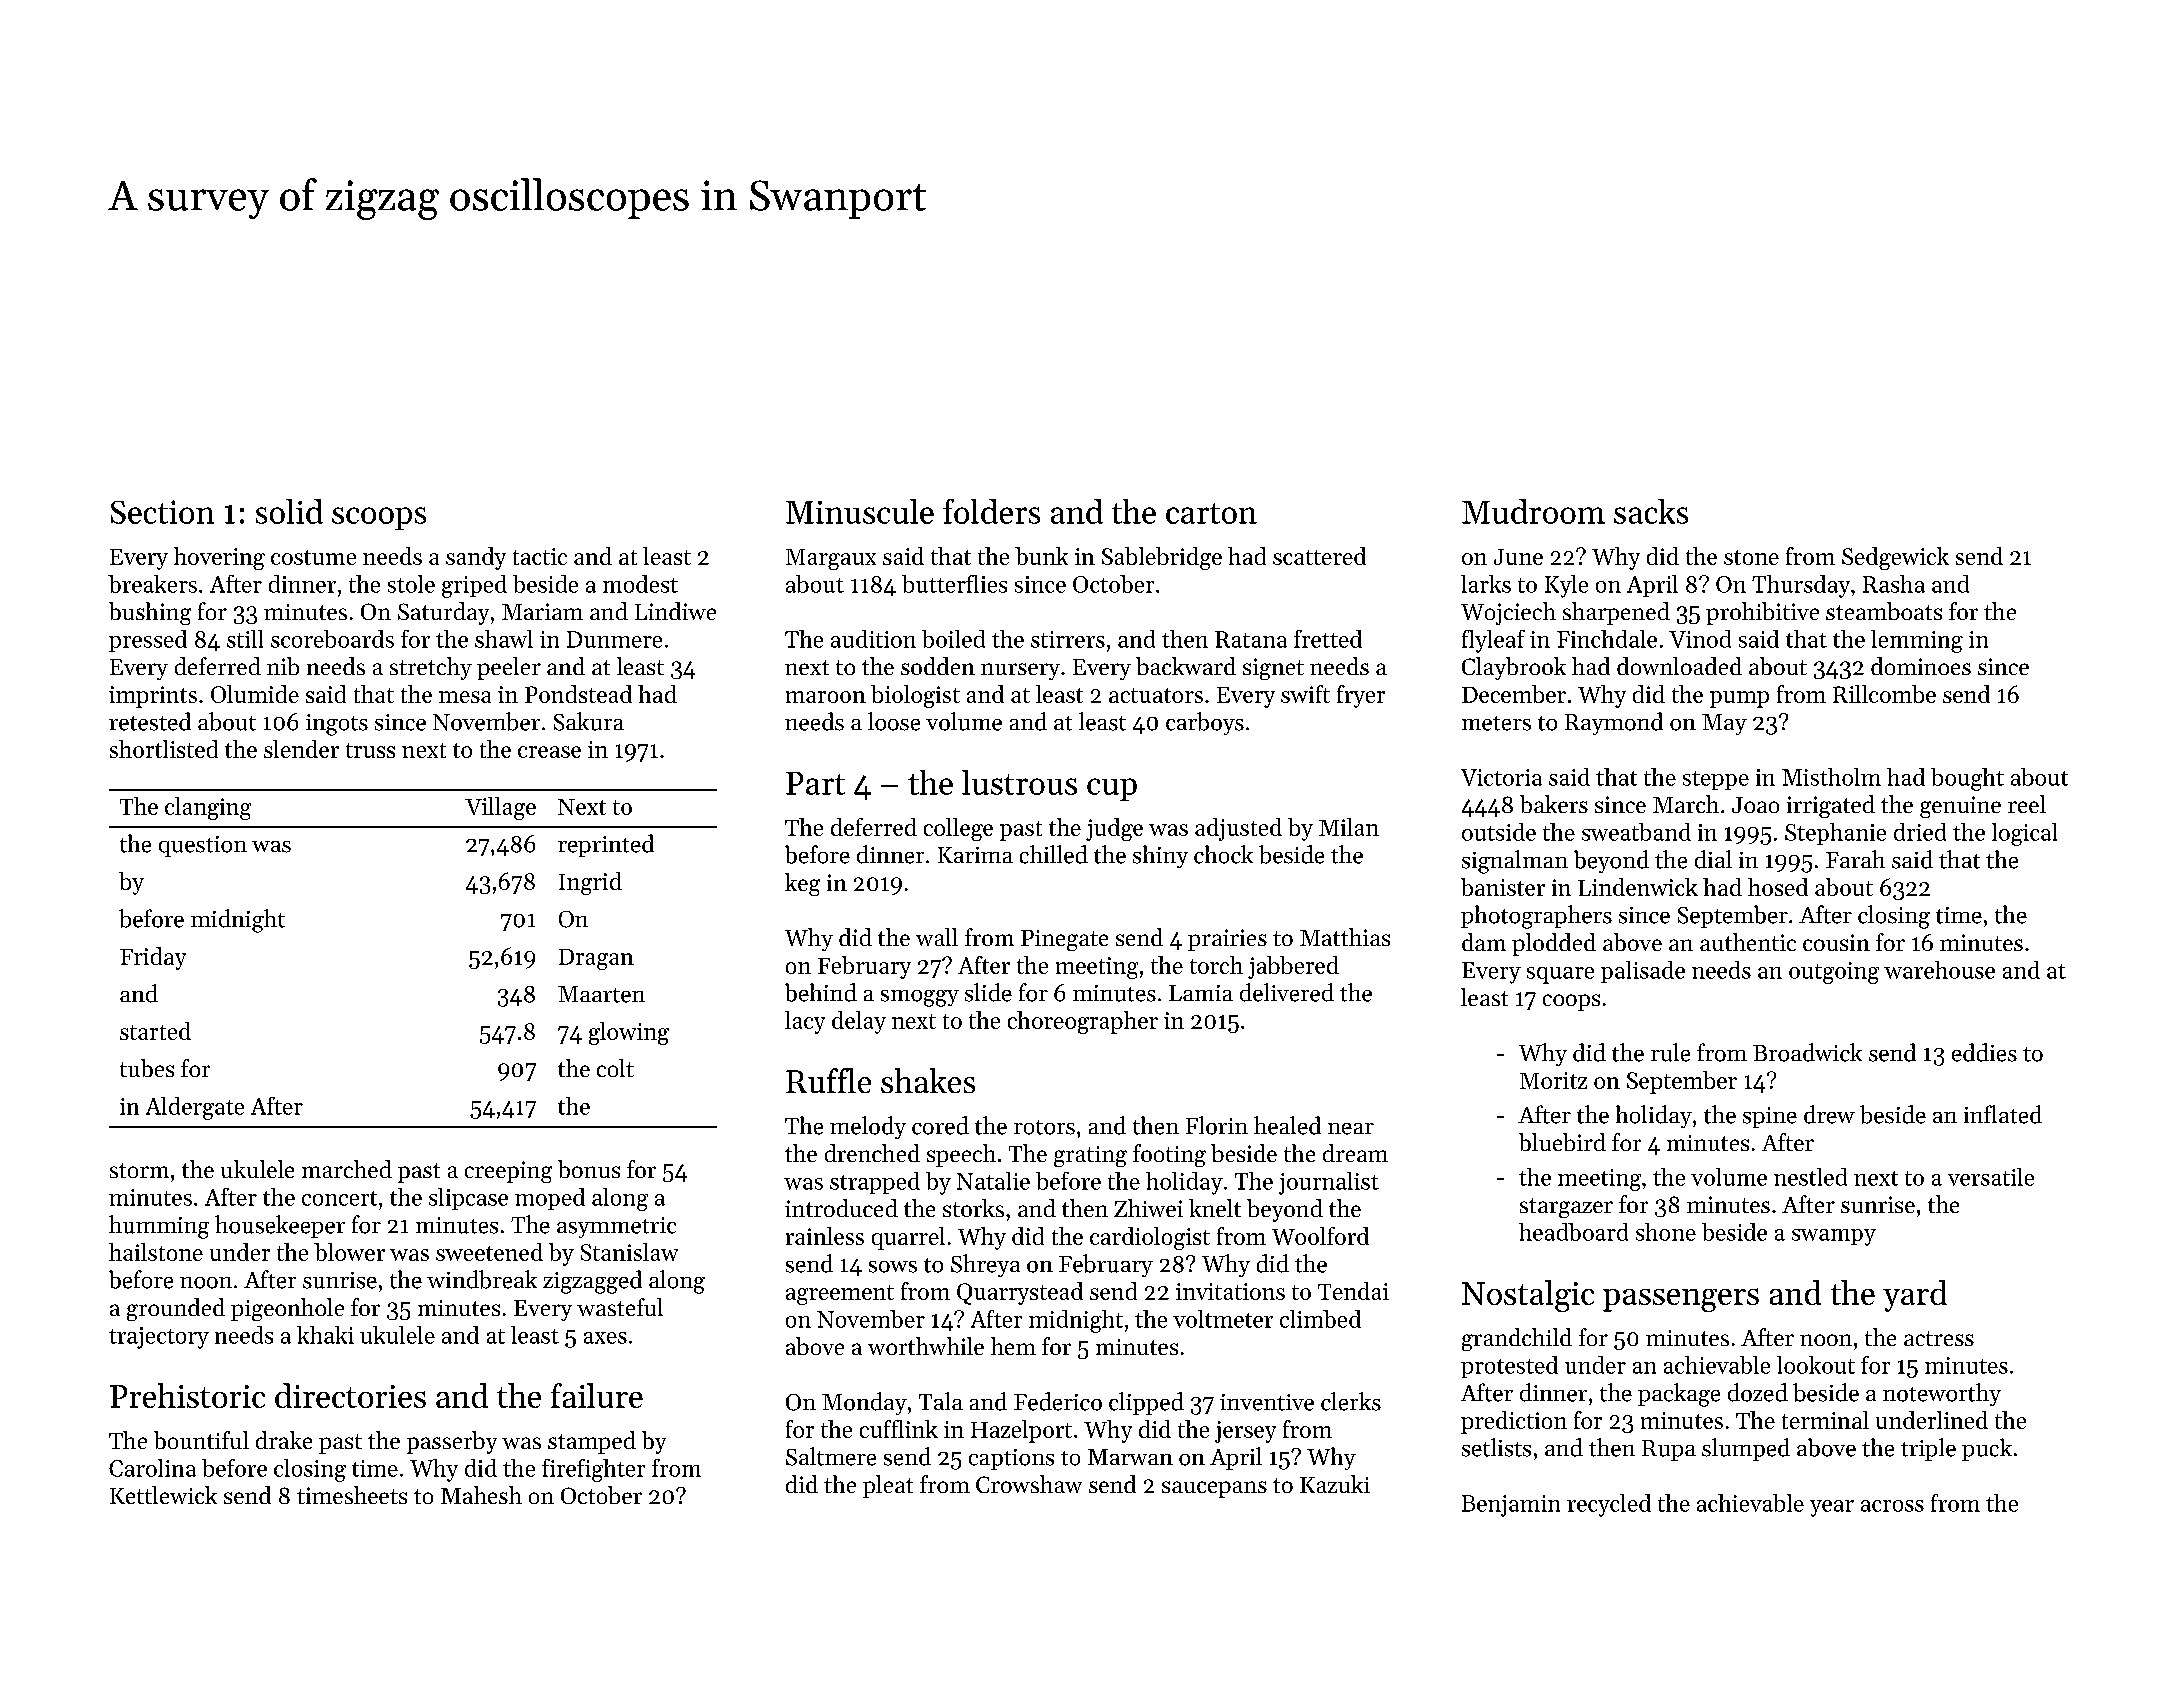 The height and width of the document is (1683, 2178). Describe the element at coordinates (888, 1486) in the document. I see `pleat` at that location.
